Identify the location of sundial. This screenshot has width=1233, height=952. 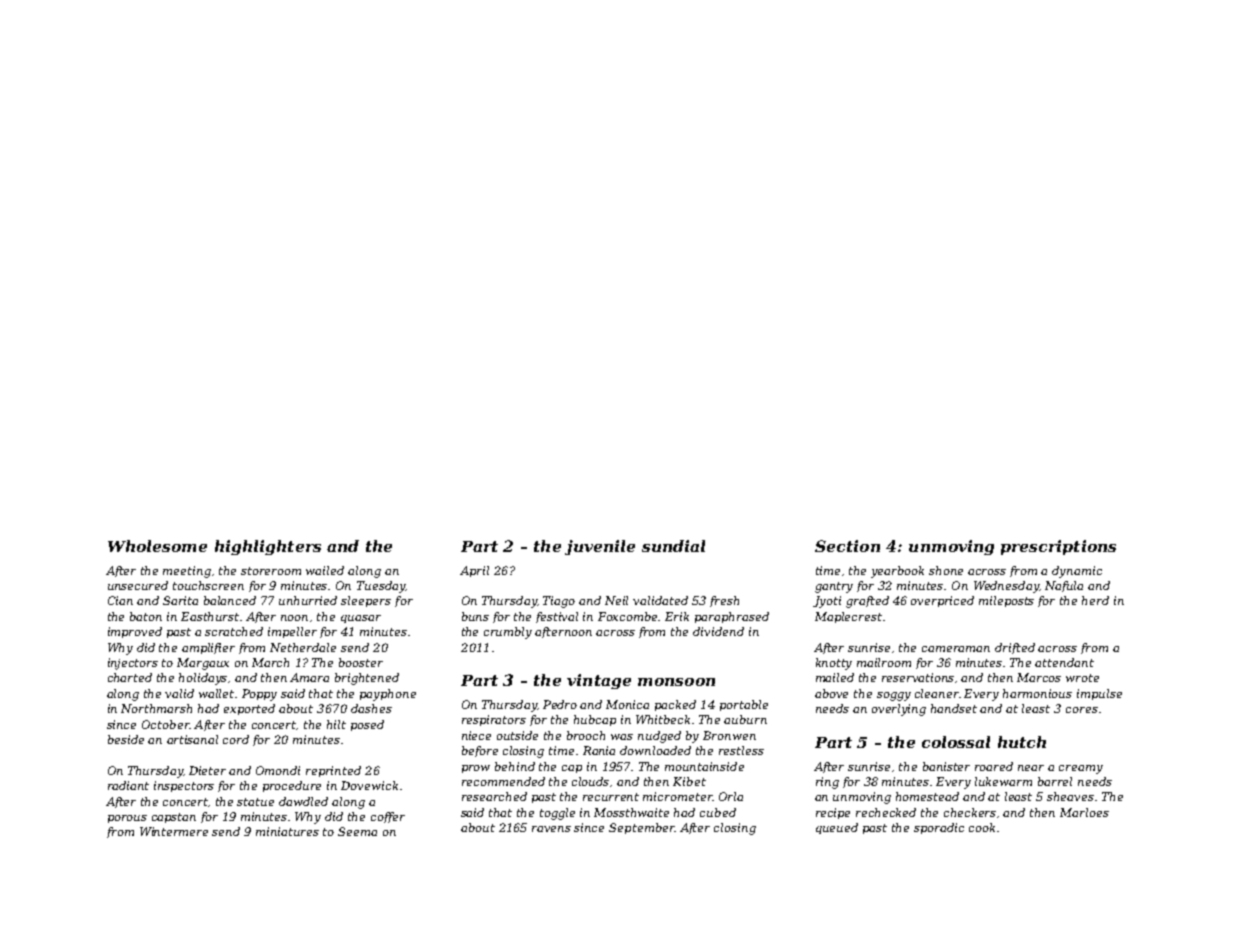
(673, 546).
